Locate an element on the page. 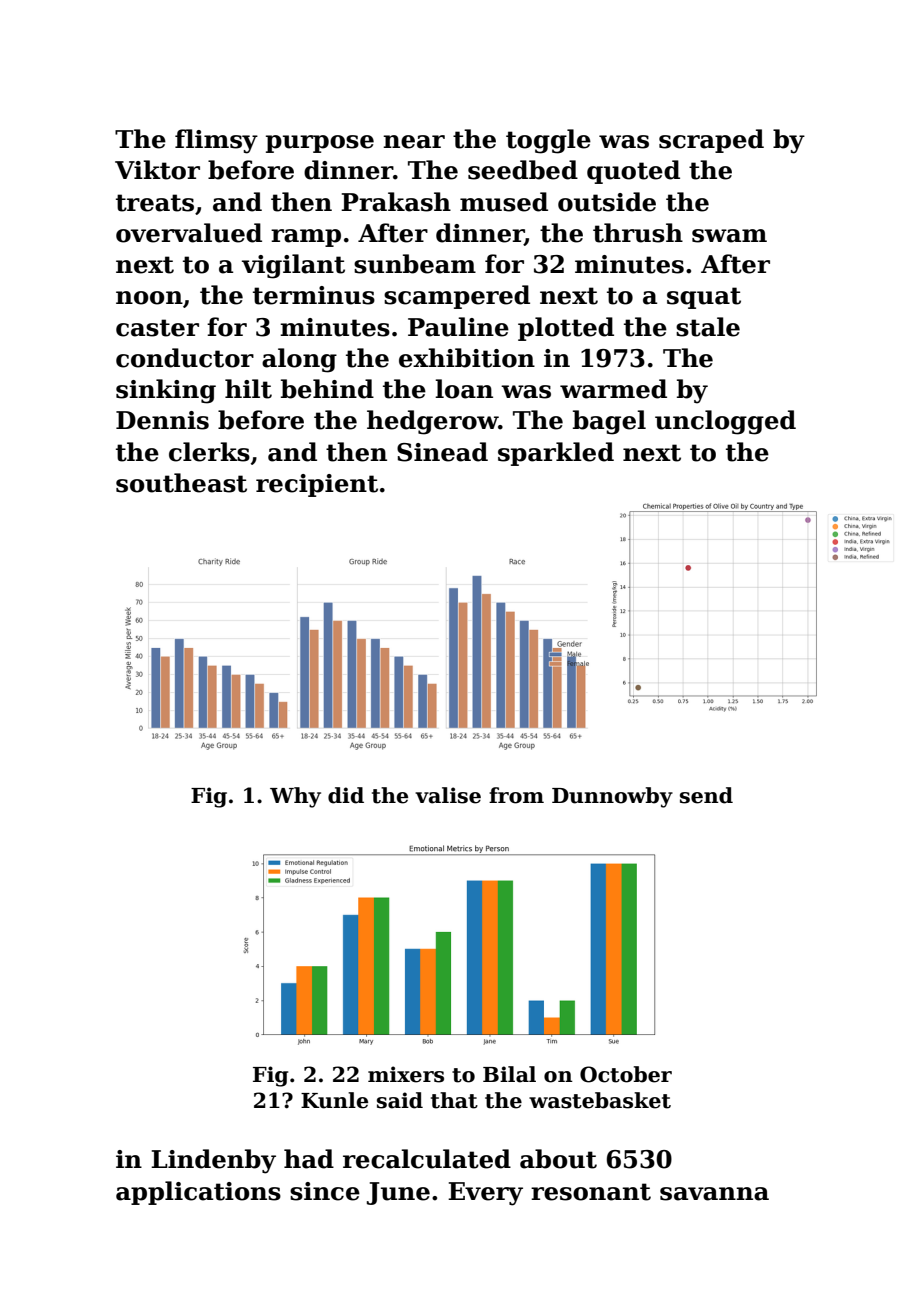  near is located at coordinates (414, 142).
